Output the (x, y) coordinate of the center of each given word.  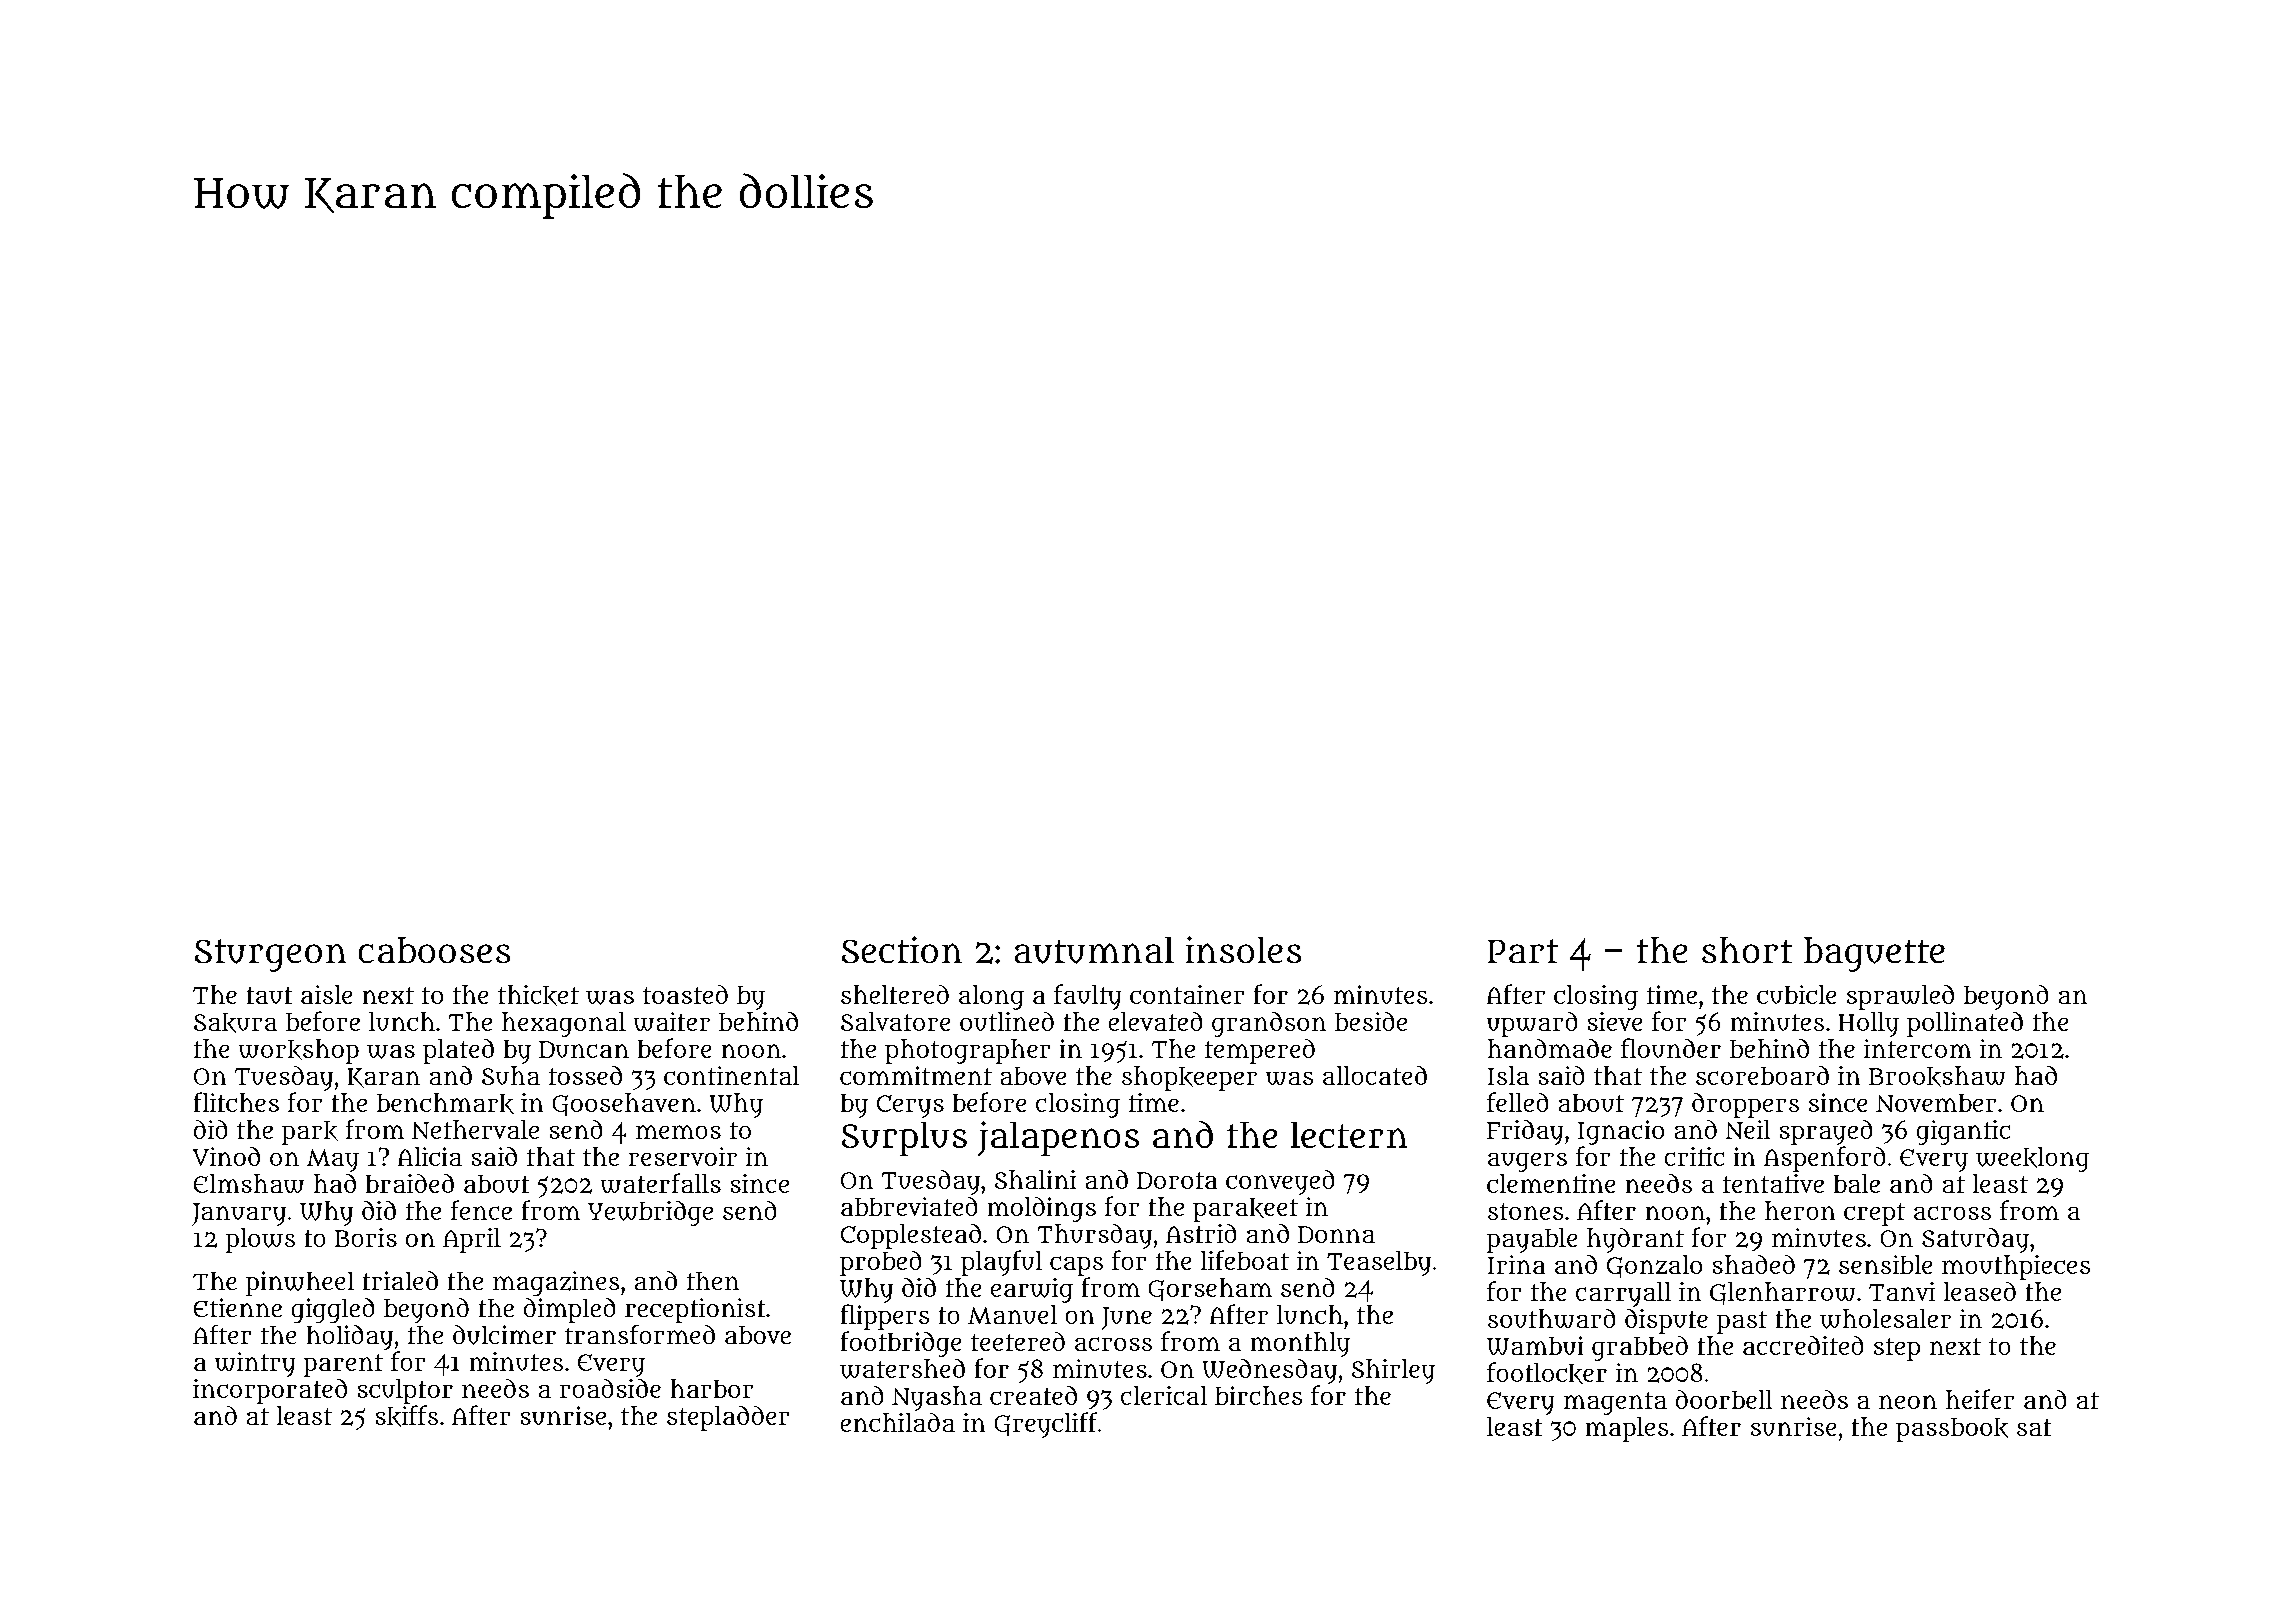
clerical (1164, 1395)
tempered (1260, 1051)
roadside (610, 1388)
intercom (1917, 1048)
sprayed (1826, 1132)
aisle (326, 994)
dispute (1666, 1321)
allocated (1375, 1075)
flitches (236, 1102)
